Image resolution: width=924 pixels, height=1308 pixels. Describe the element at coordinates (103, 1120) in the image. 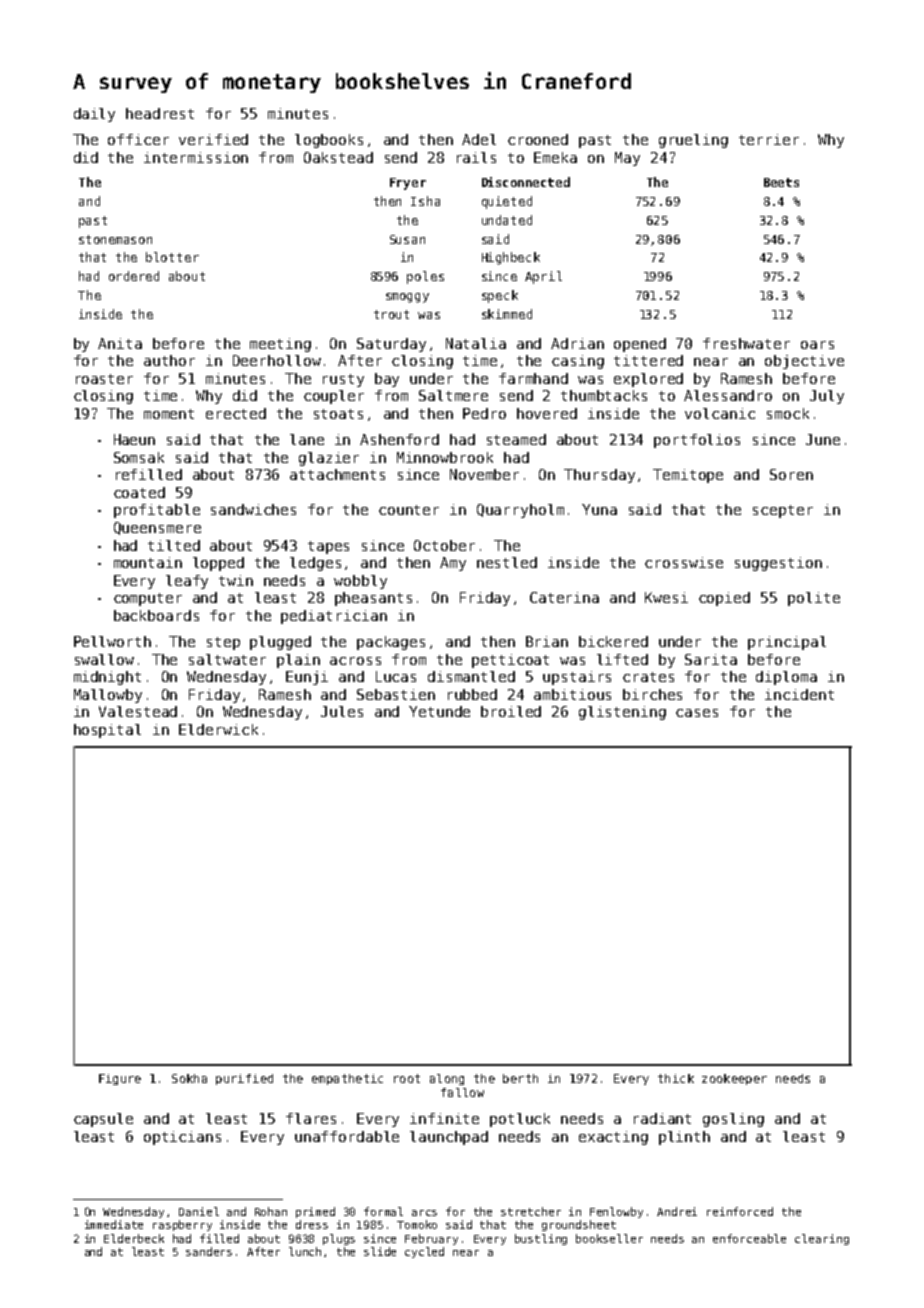

I see `capsule` at that location.
